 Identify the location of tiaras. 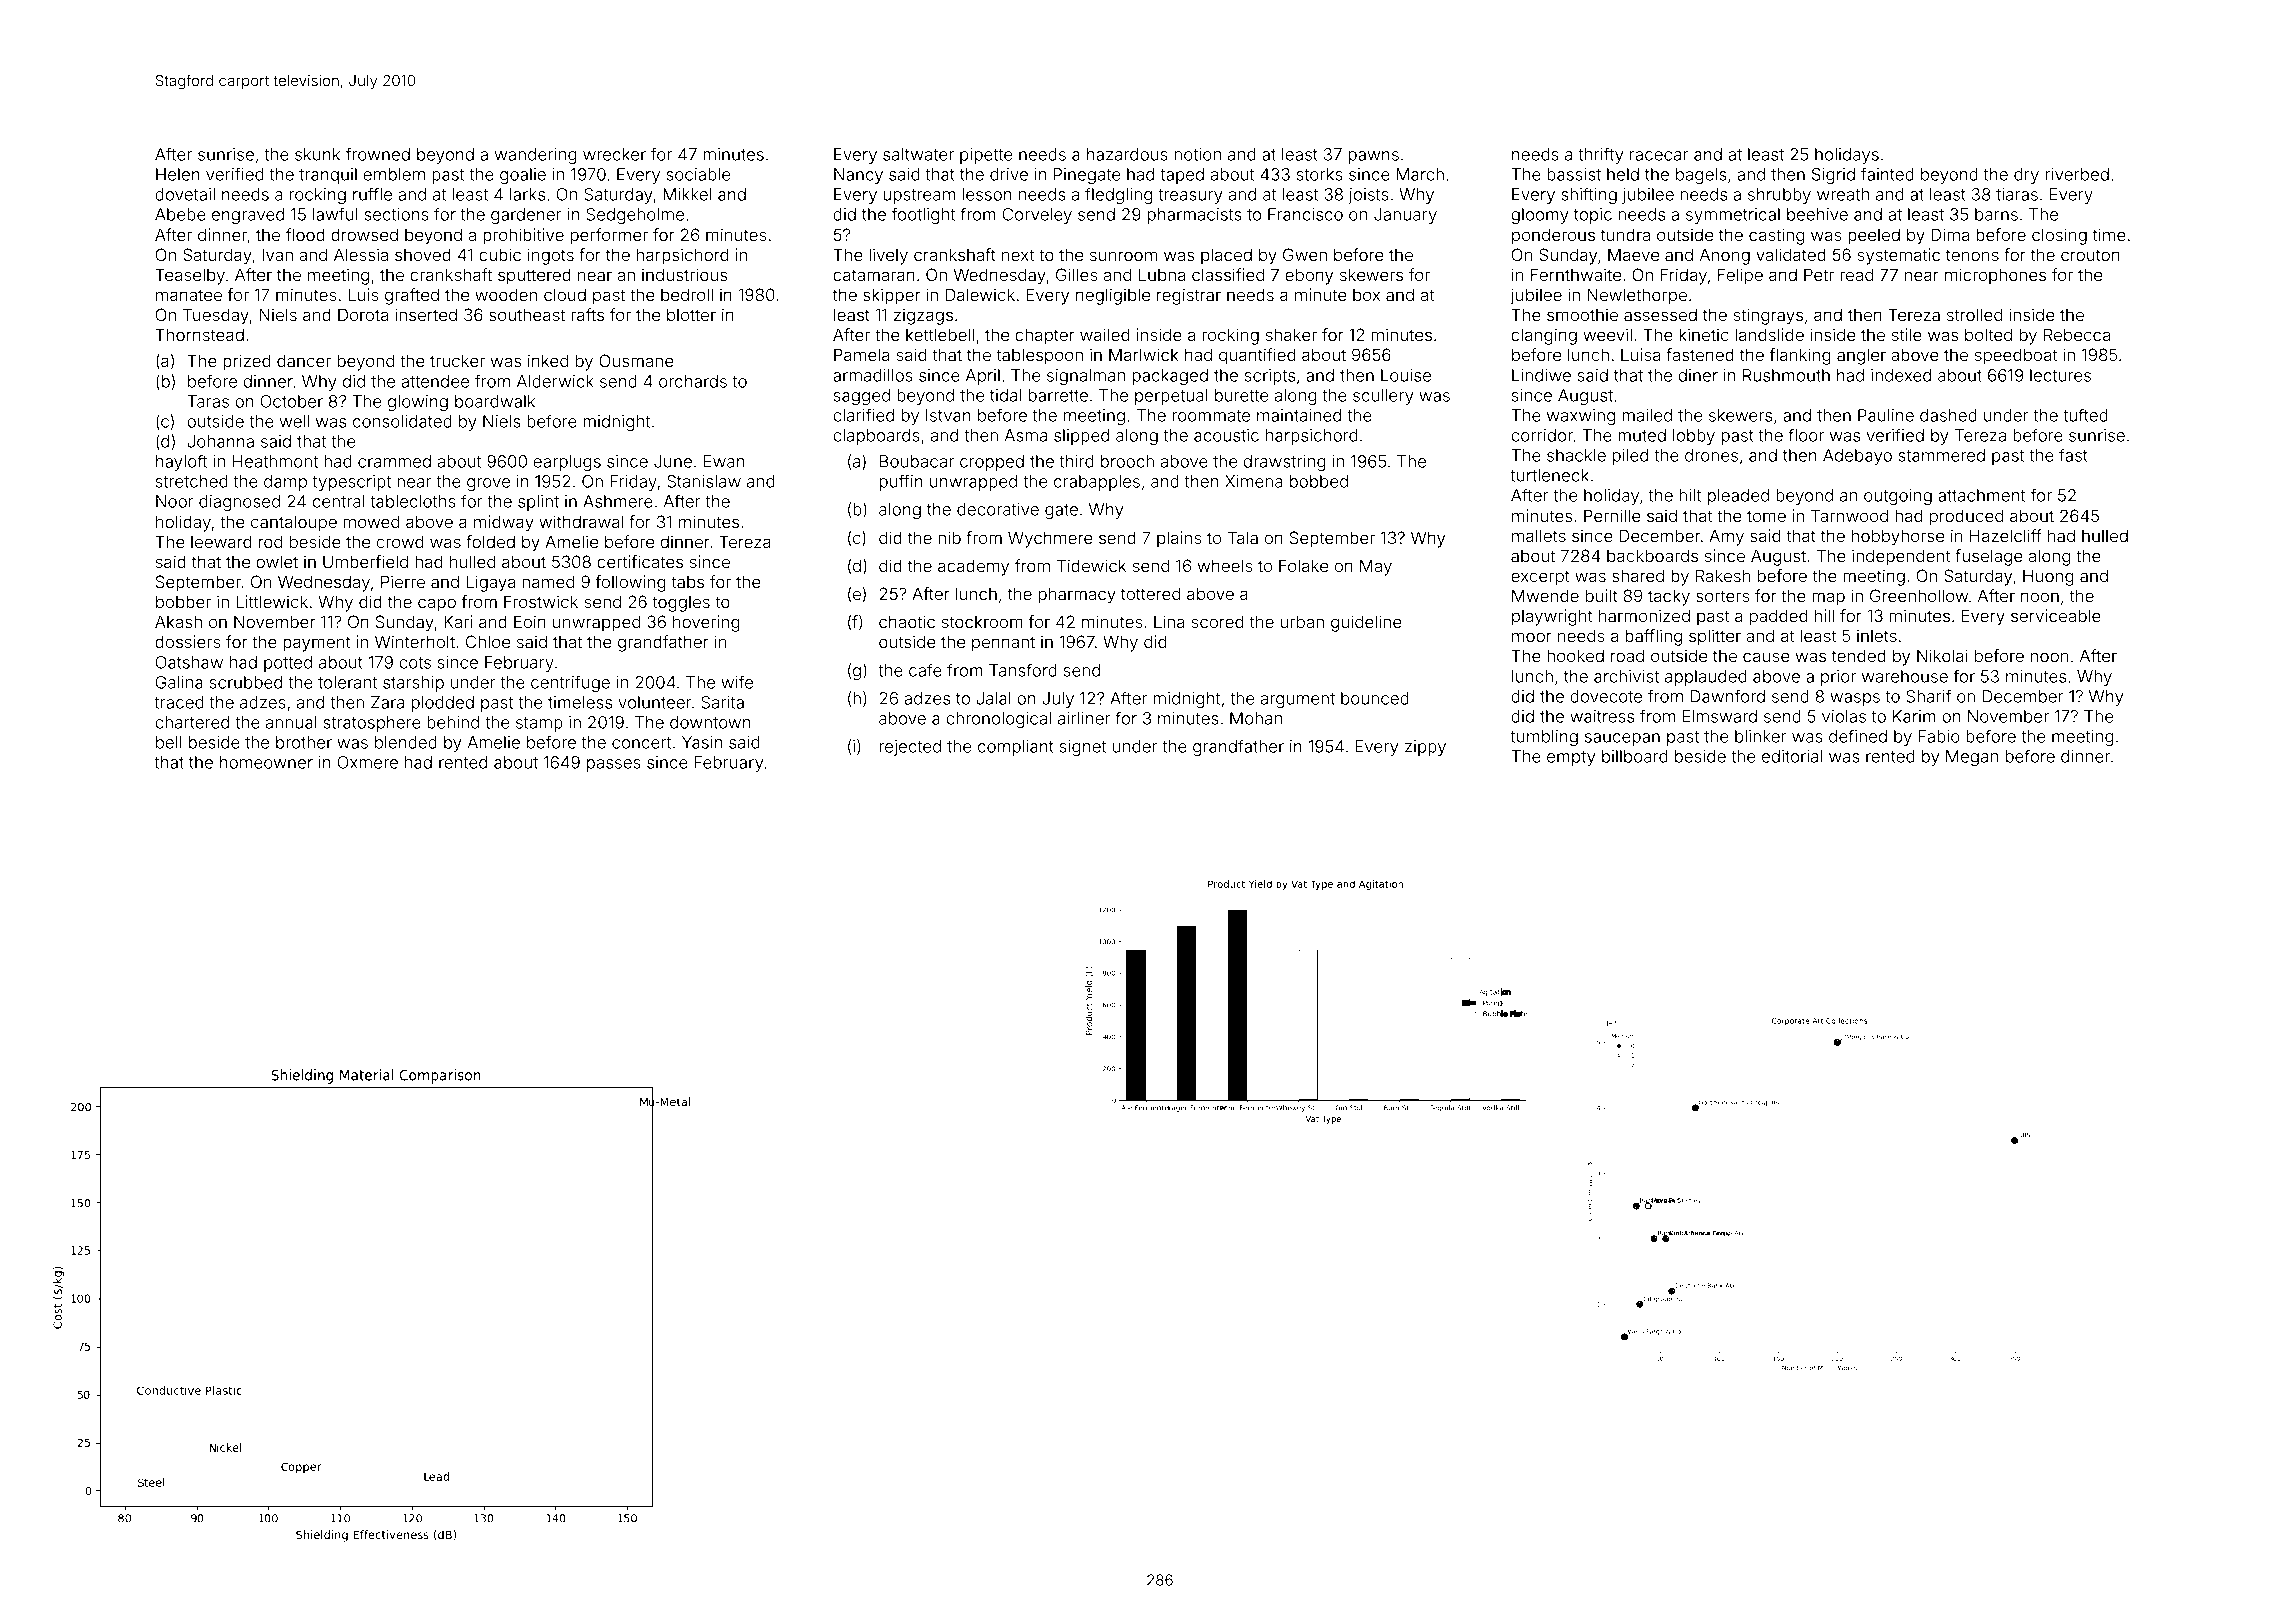
(2017, 194).
